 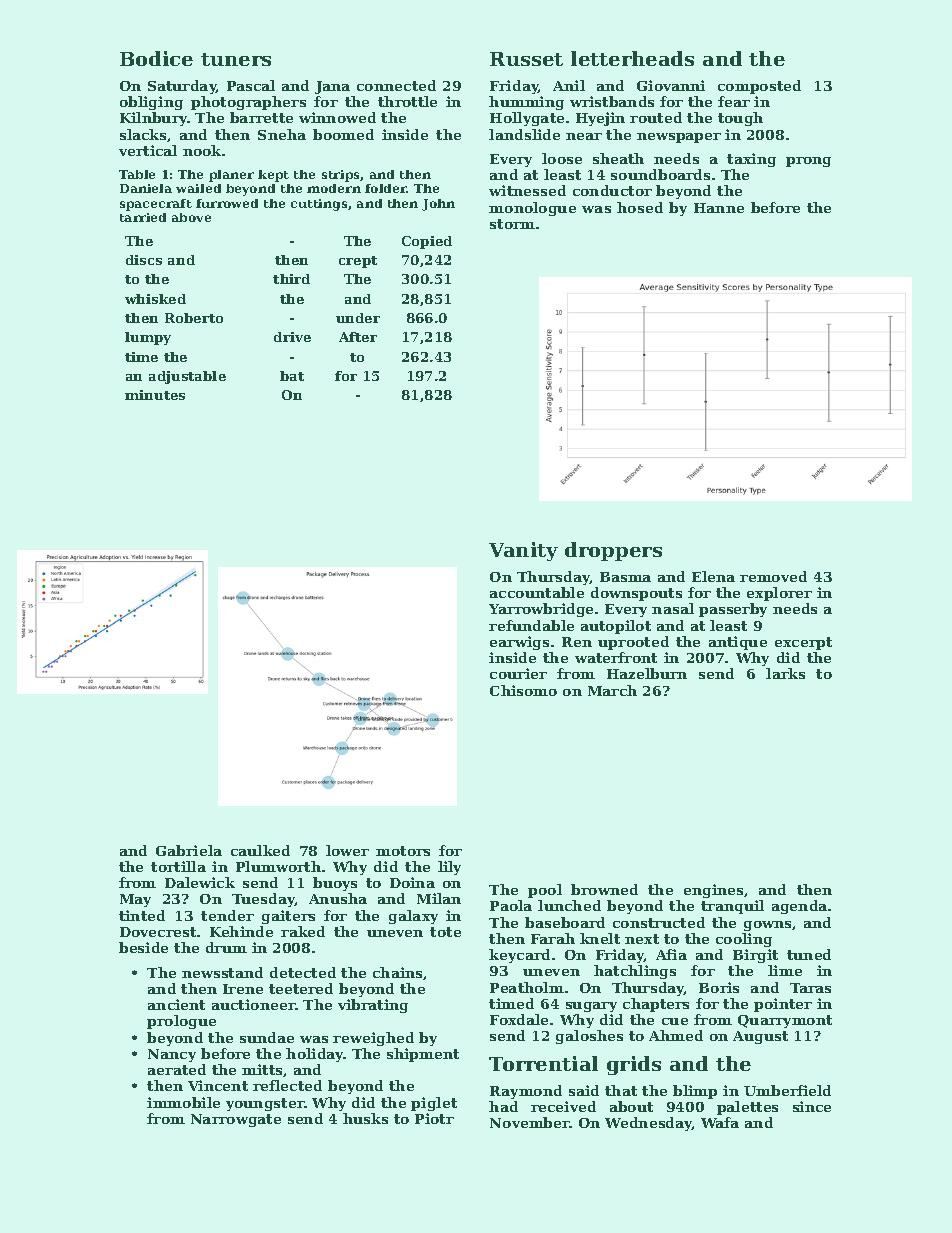 I want to click on immobile, so click(x=183, y=1102).
